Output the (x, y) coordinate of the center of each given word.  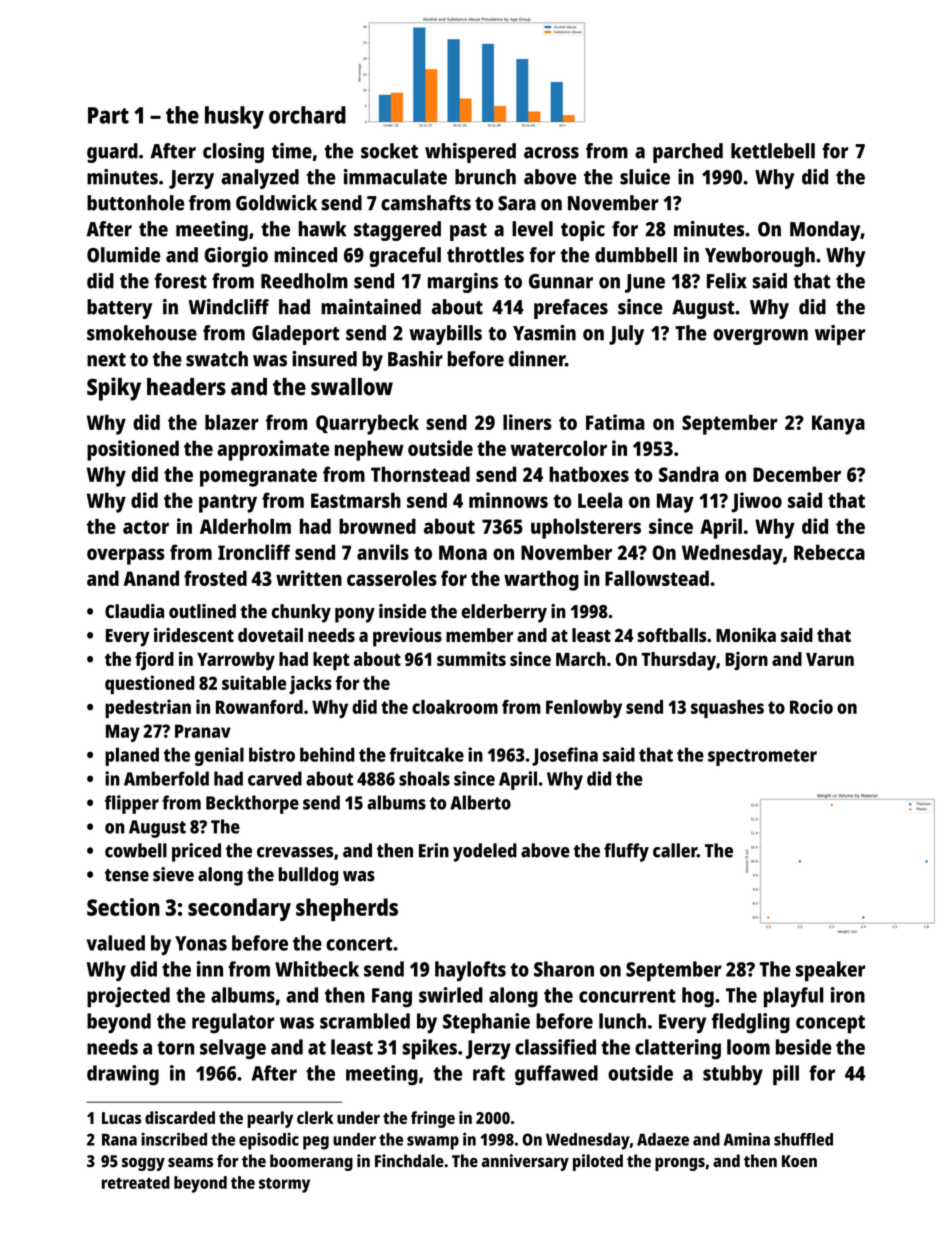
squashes (727, 709)
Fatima (615, 422)
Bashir (415, 359)
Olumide (123, 255)
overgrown (760, 337)
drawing (123, 1075)
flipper (132, 804)
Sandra (689, 474)
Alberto (480, 802)
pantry (228, 503)
